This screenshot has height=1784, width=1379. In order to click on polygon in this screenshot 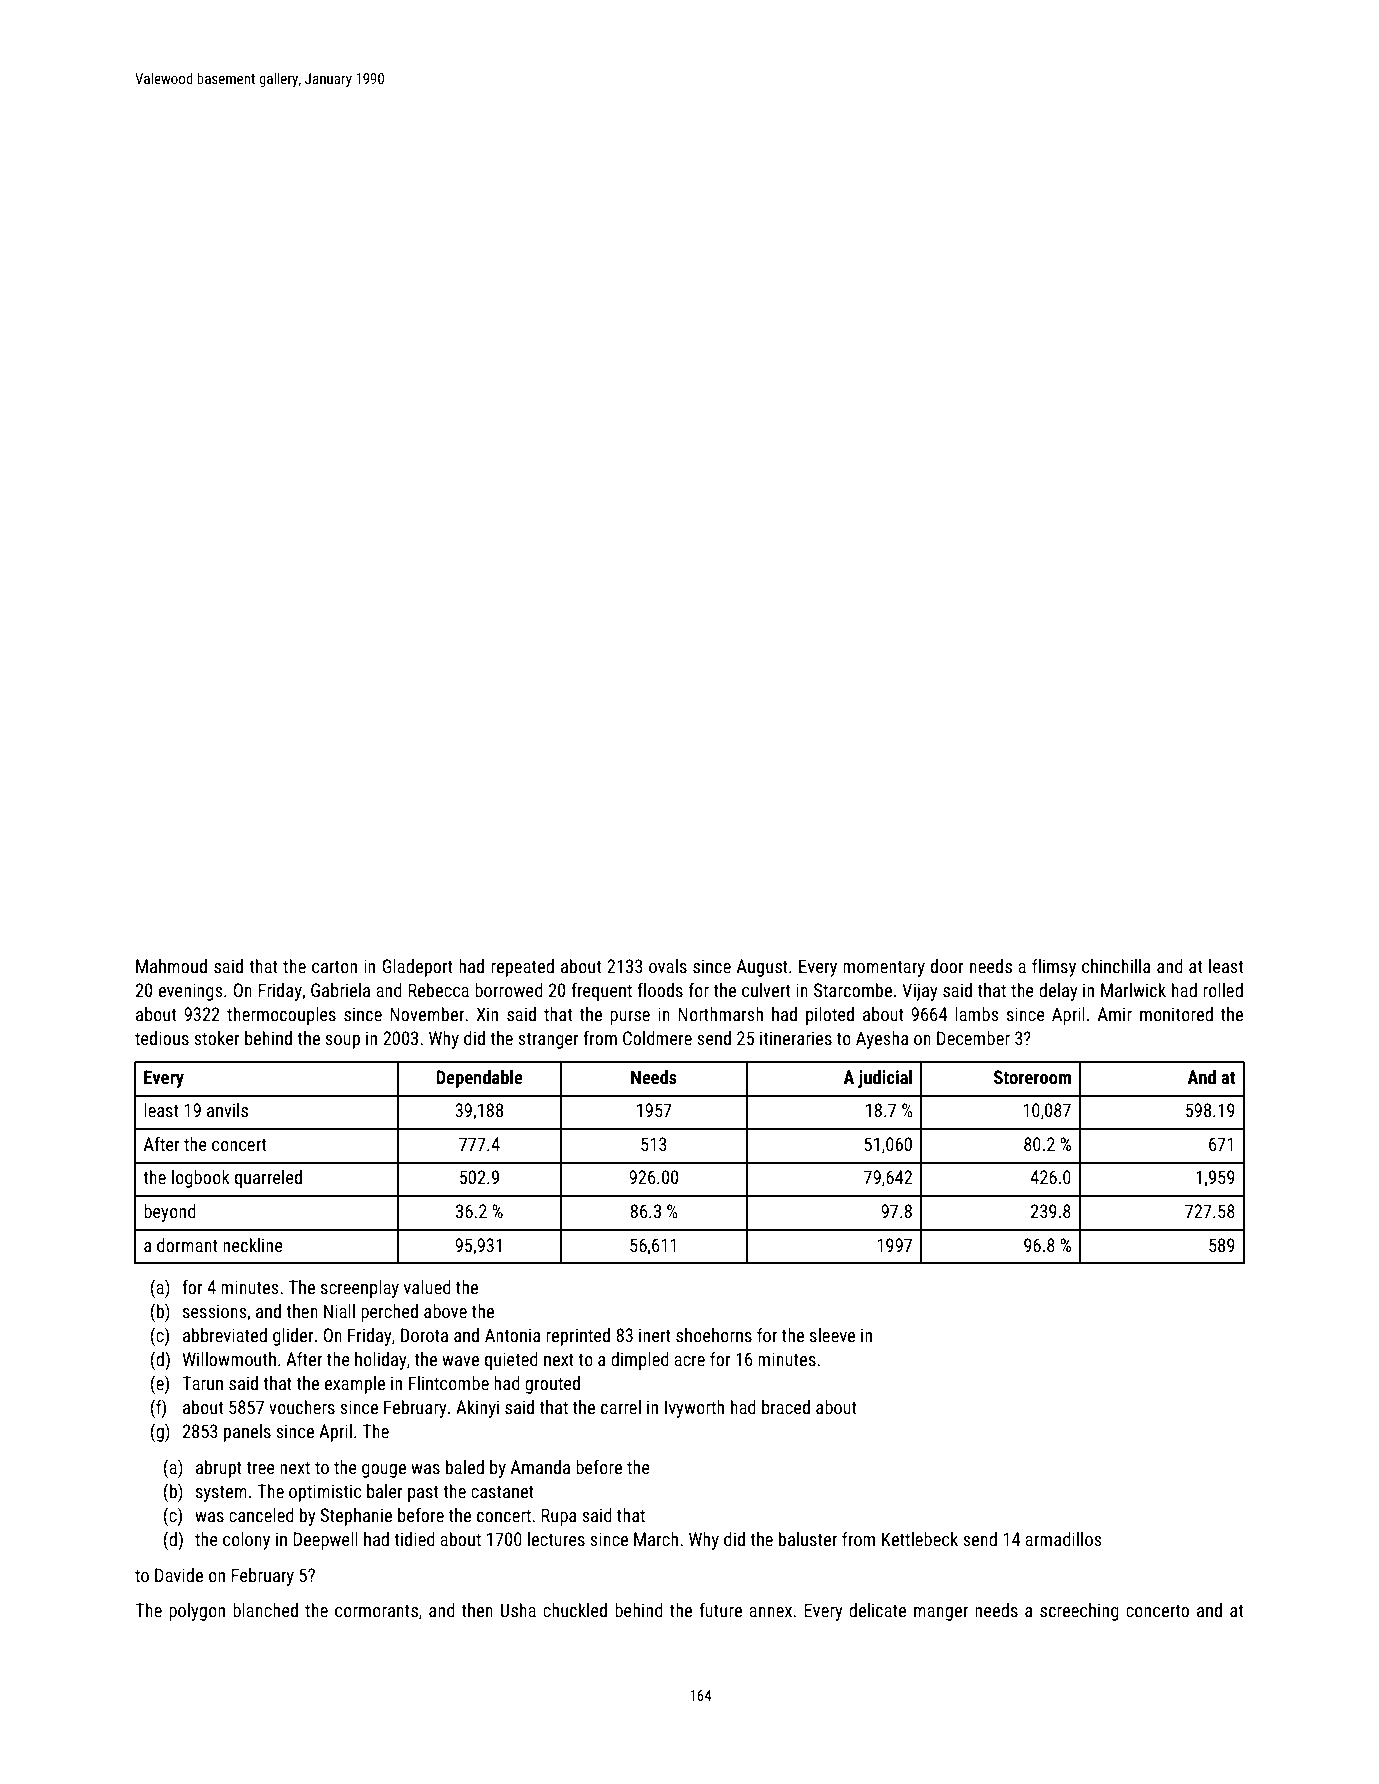, I will do `click(197, 1612)`.
